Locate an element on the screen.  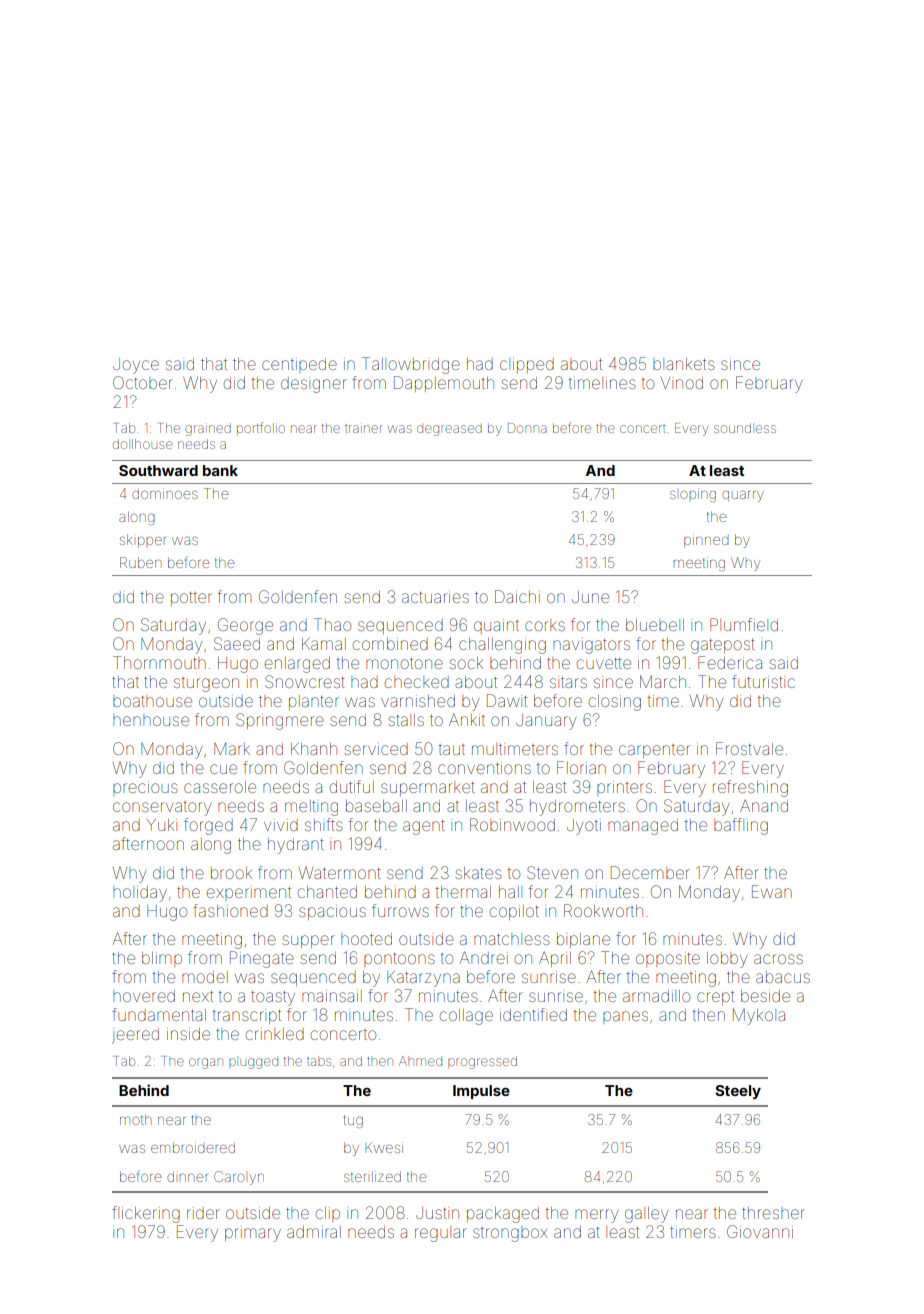
regular is located at coordinates (441, 1234).
